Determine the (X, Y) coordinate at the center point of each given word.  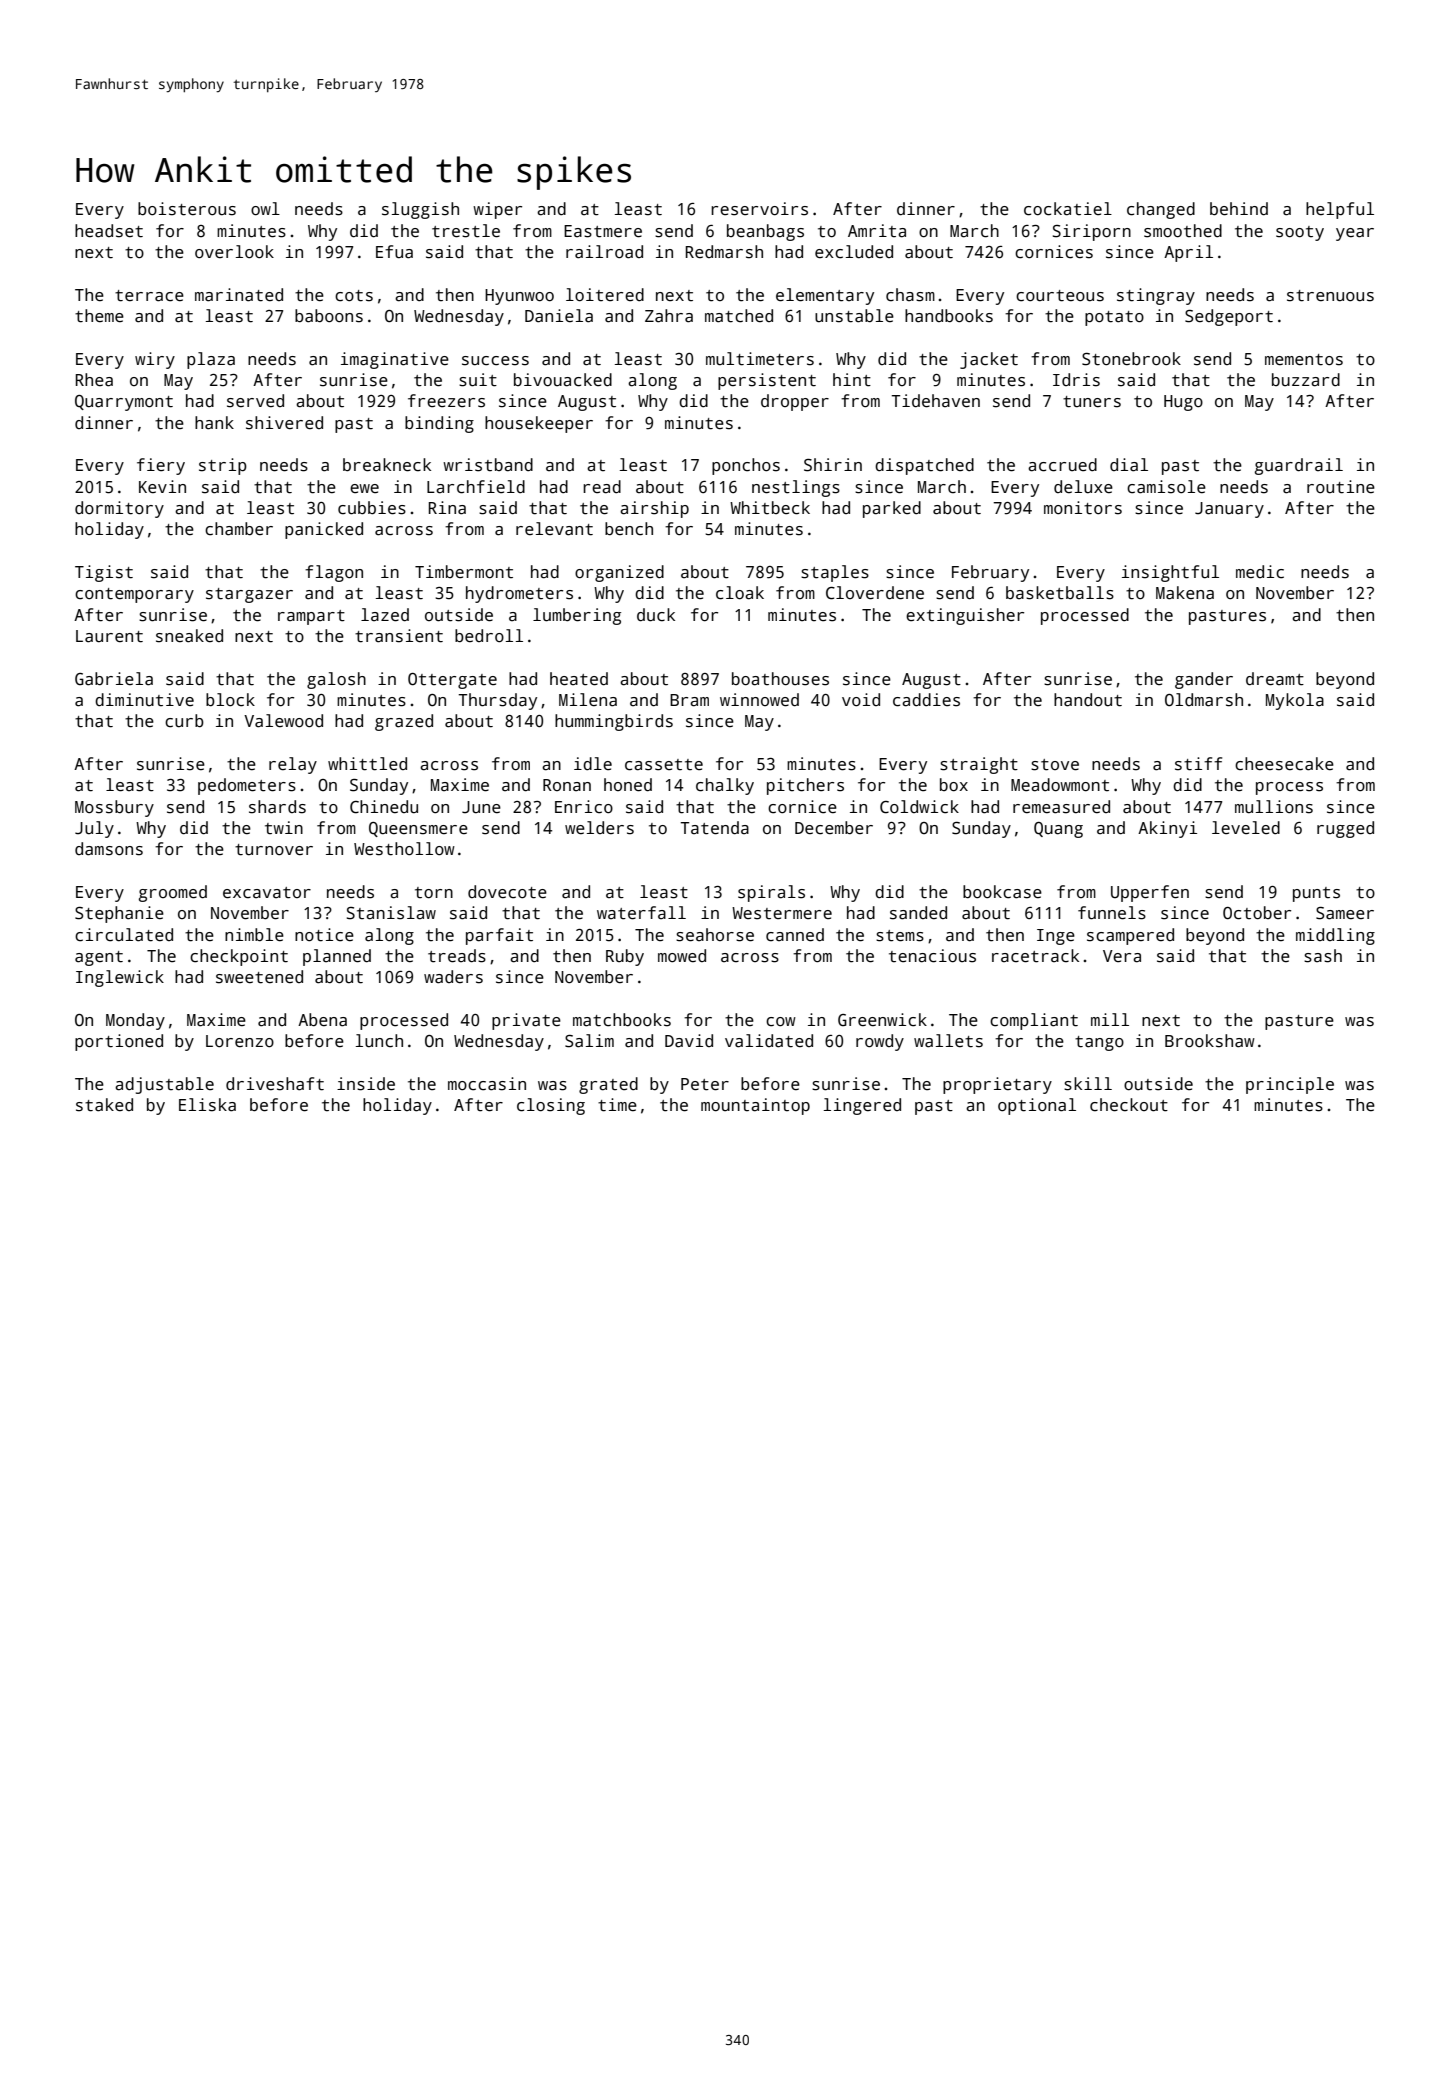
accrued (1062, 465)
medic (1260, 572)
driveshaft (275, 1084)
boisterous (187, 209)
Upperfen (1150, 893)
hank (214, 423)
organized (619, 573)
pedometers (247, 786)
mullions (1274, 807)
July (94, 829)
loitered (605, 295)
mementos (1304, 360)
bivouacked (563, 380)
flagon (334, 573)
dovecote (507, 892)
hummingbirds (614, 722)
